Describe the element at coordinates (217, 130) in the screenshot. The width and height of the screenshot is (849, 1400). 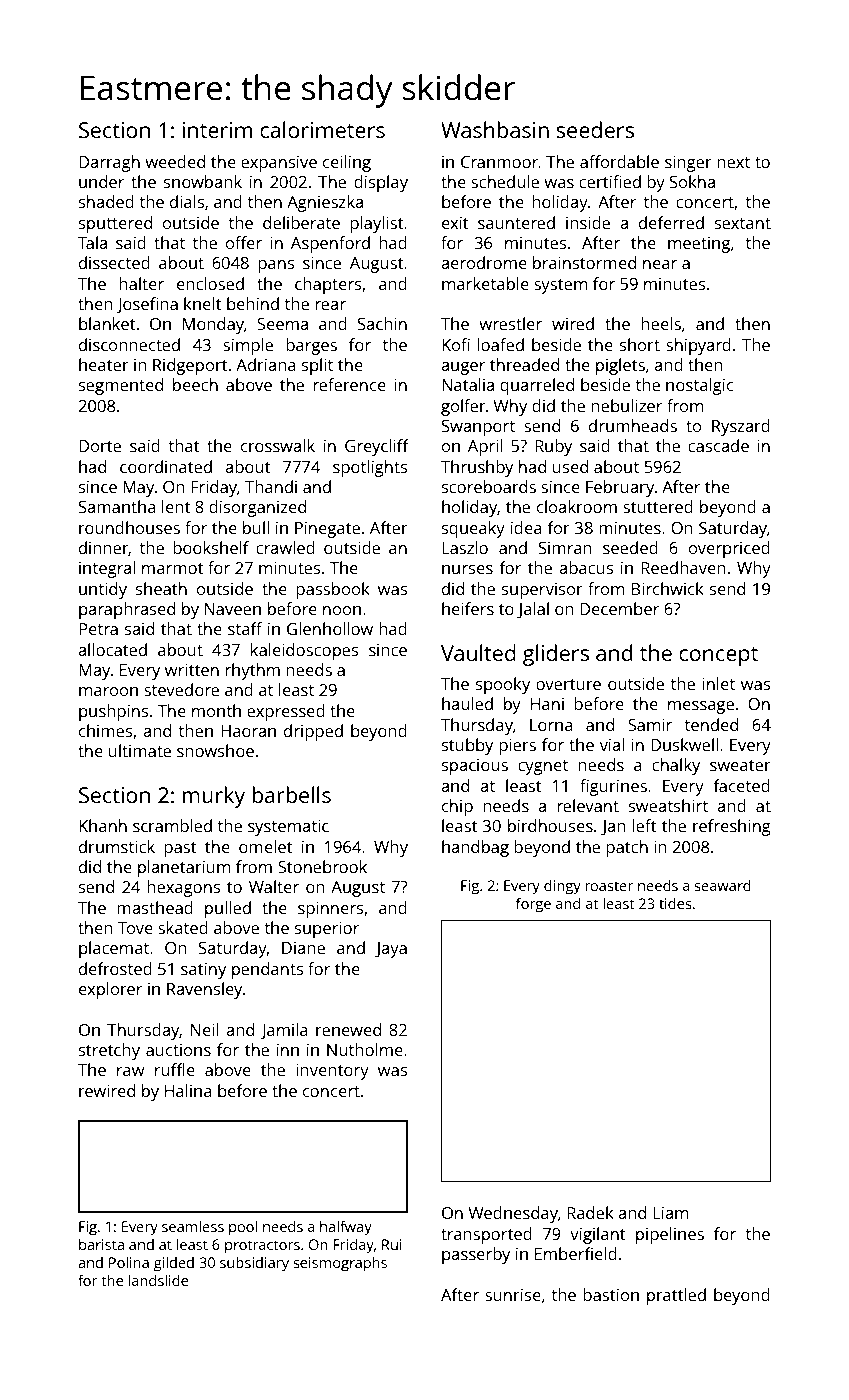
I see `interim` at that location.
